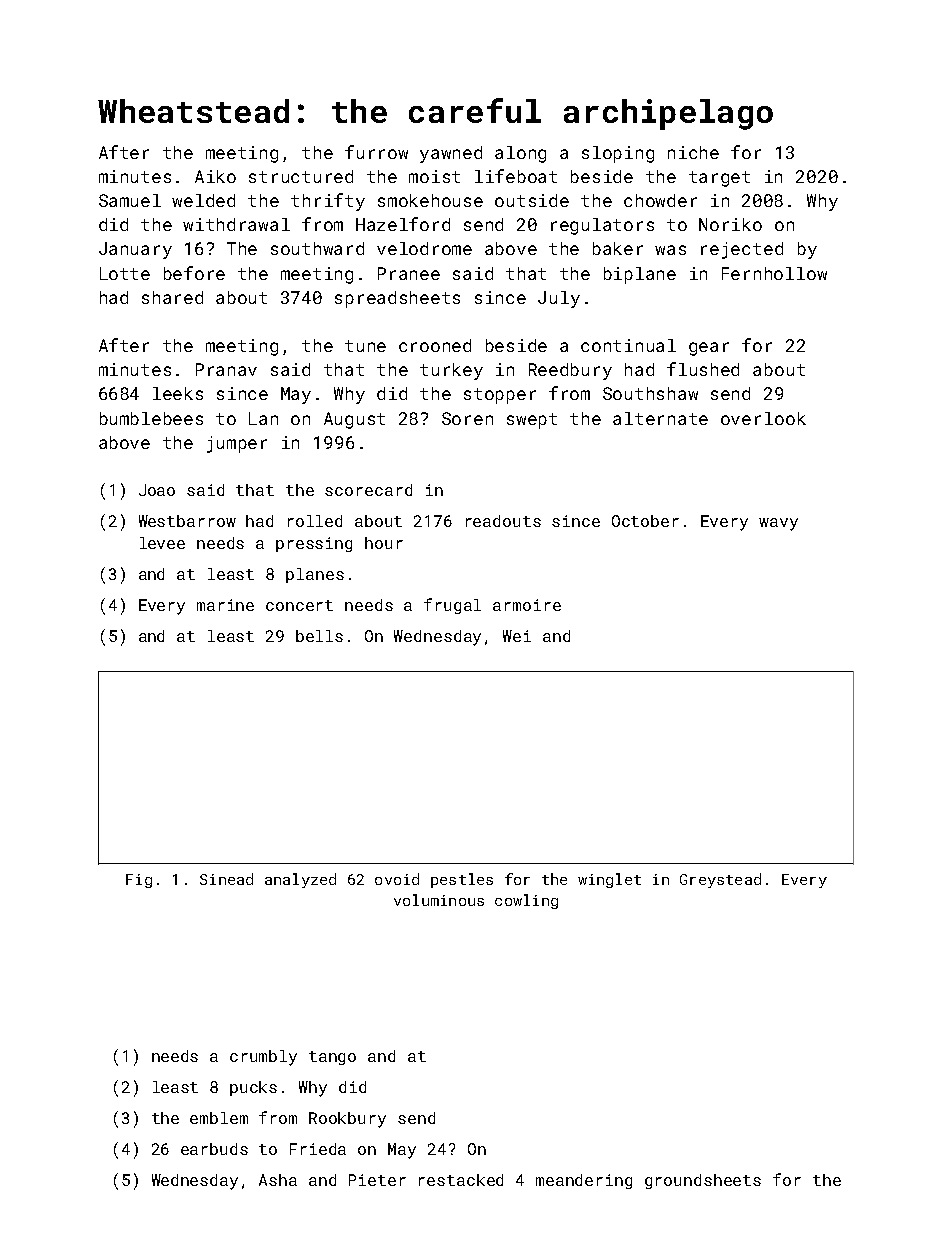 The height and width of the screenshot is (1233, 952). I want to click on marine, so click(225, 605).
